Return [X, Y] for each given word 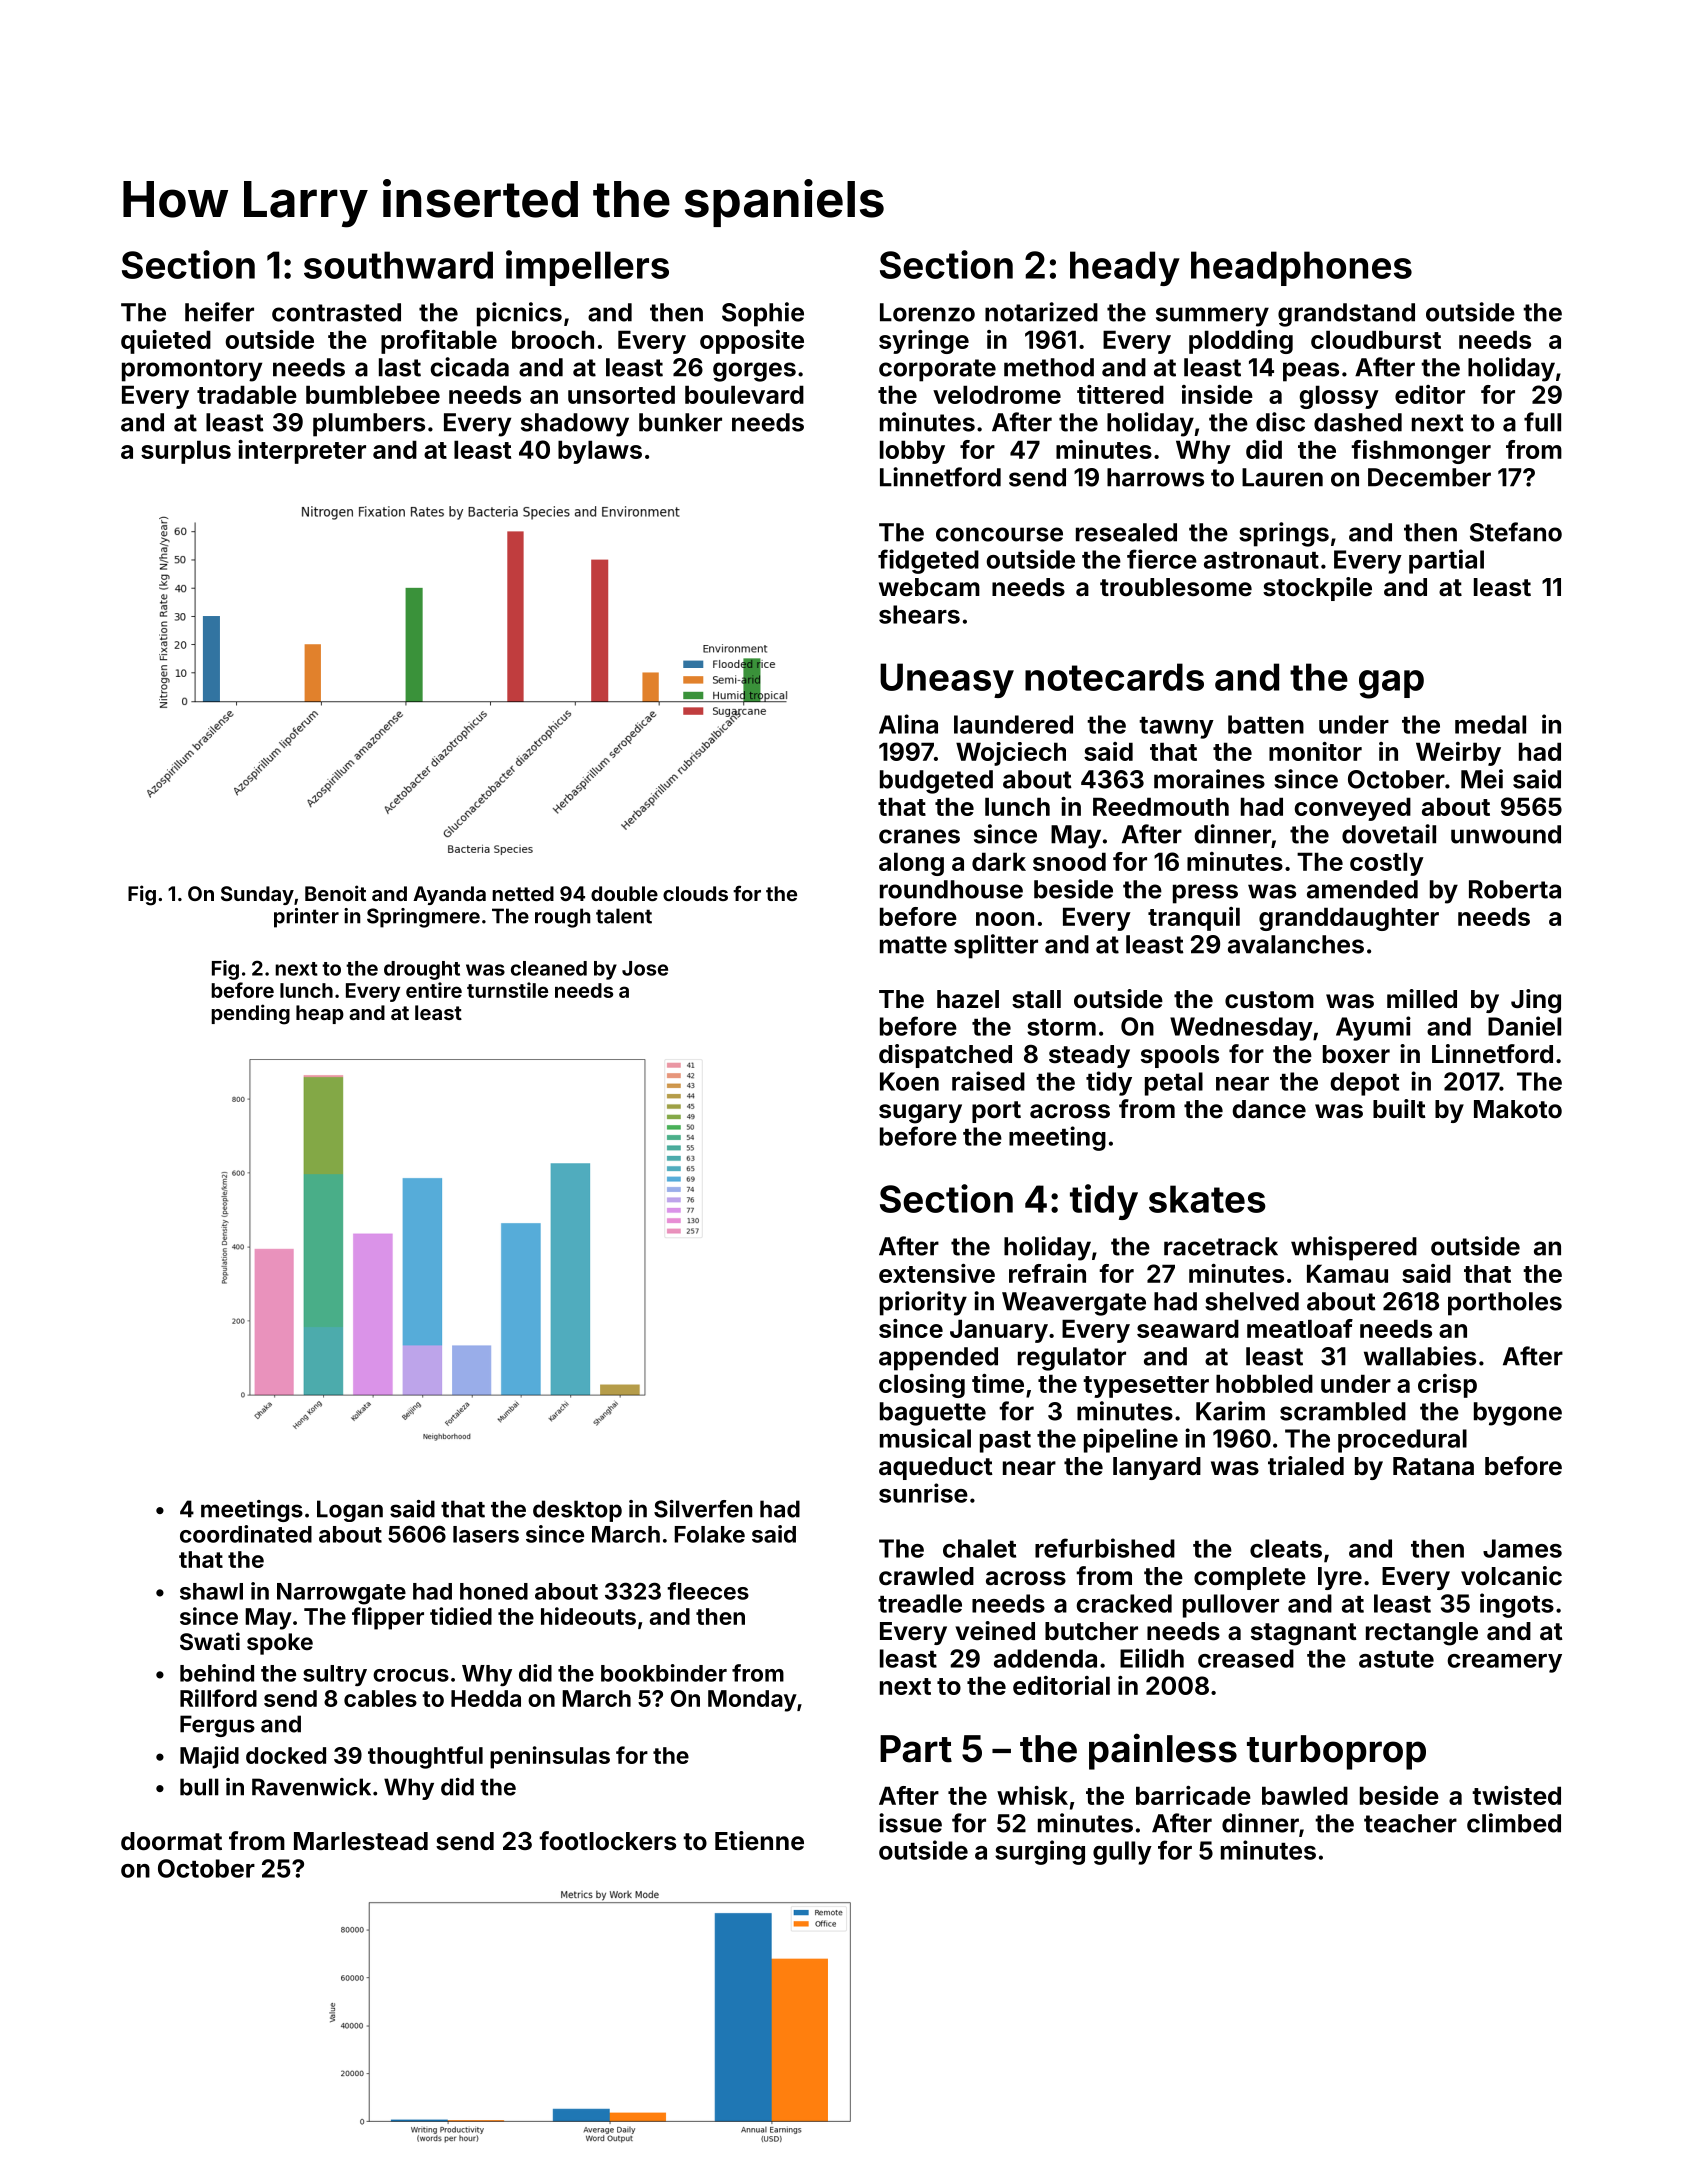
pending [250, 1014]
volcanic [1511, 1576]
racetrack [1221, 1246]
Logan [350, 1511]
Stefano [1516, 532]
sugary [920, 1114]
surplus [186, 452]
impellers [587, 268]
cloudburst [1376, 339]
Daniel [1524, 1026]
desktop [577, 1511]
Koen [909, 1081]
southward [398, 265]
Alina [908, 724]
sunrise [923, 1493]
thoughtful [425, 1757]
